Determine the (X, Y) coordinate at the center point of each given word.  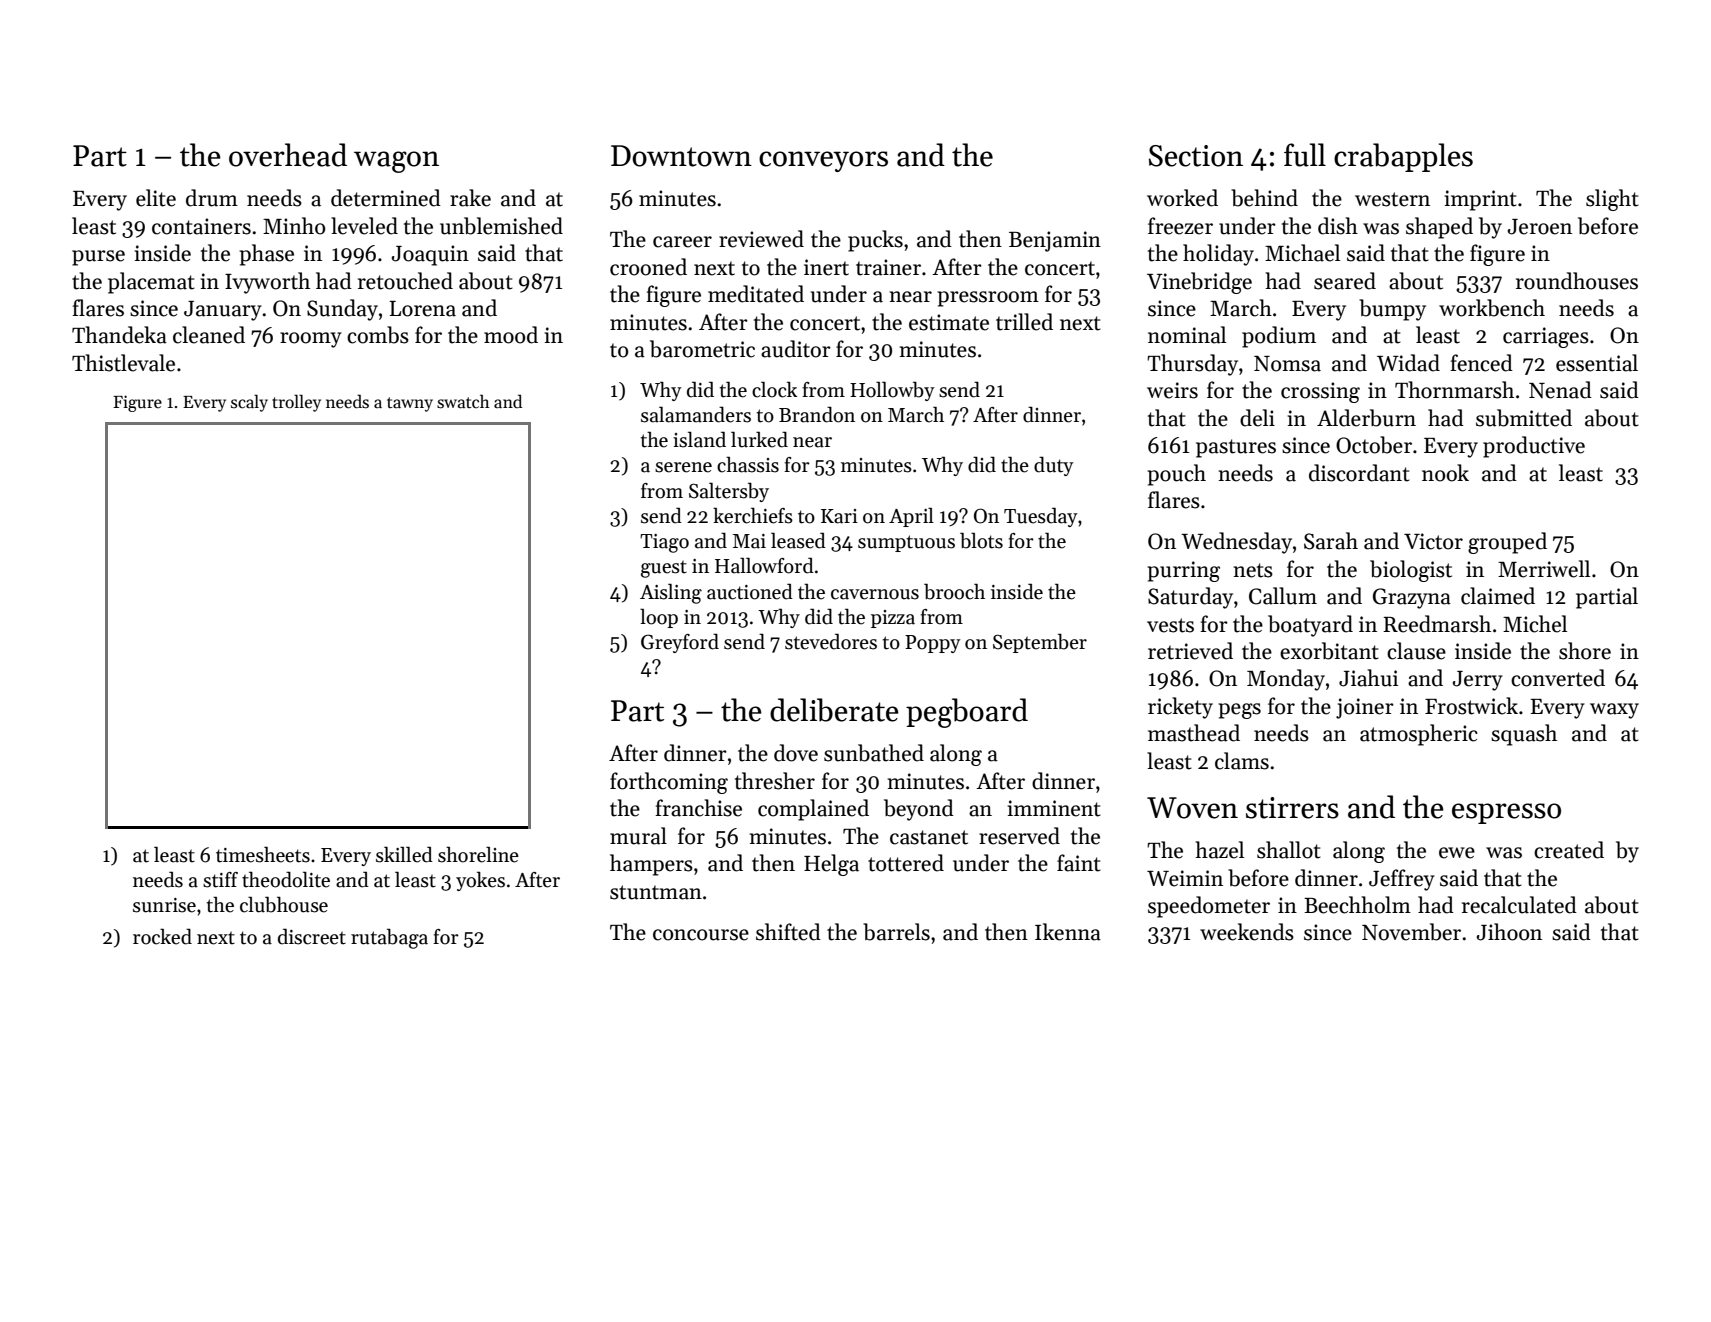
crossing (1320, 392)
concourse (701, 935)
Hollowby (892, 391)
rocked (162, 936)
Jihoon (1509, 932)
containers (201, 226)
